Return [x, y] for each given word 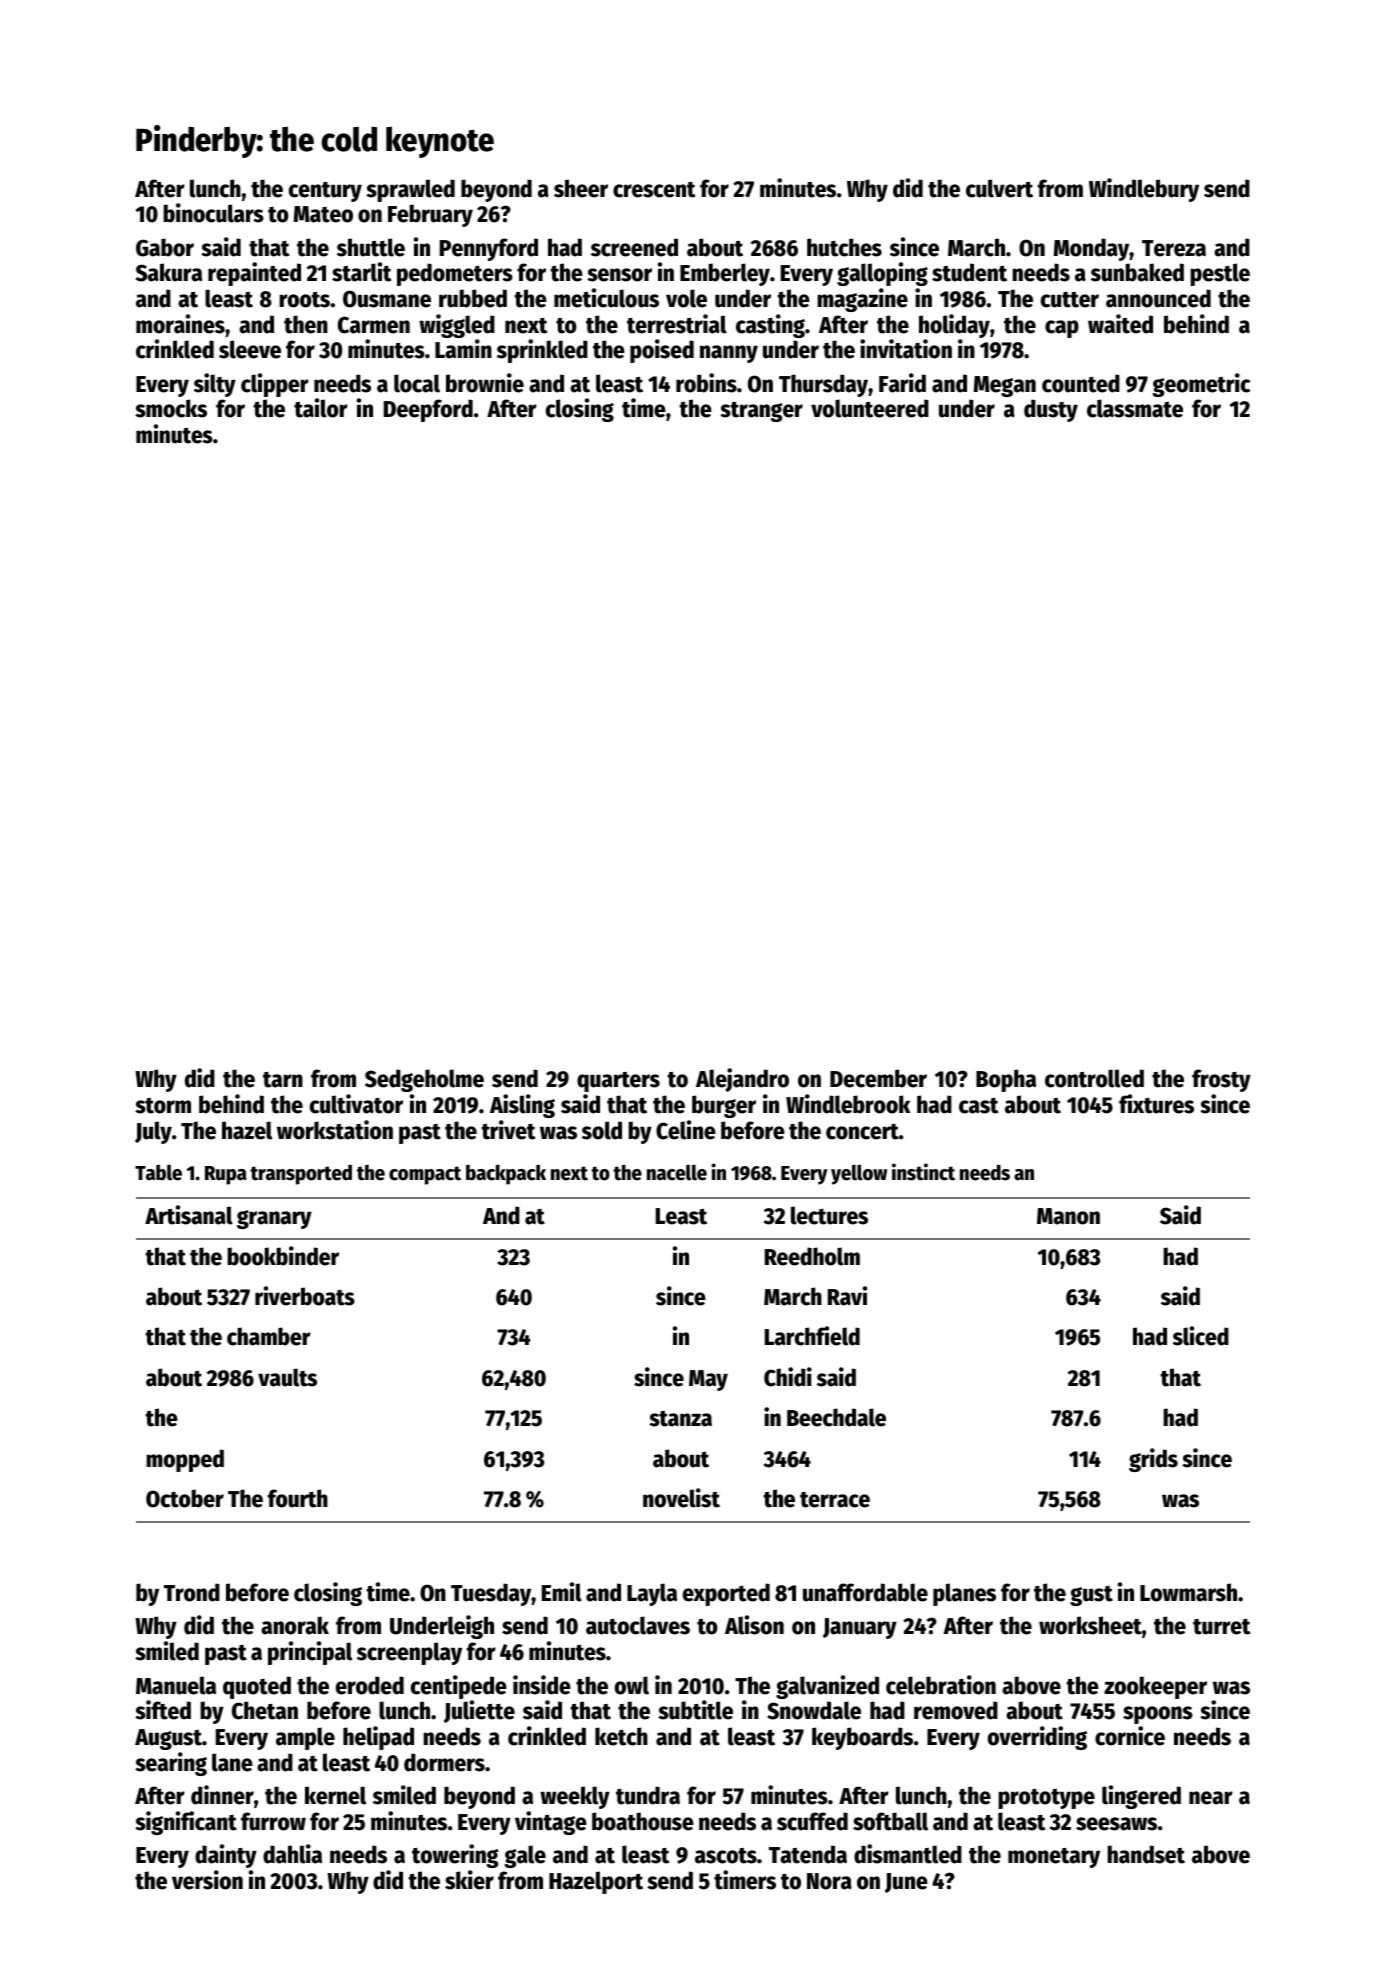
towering [455, 1856]
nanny [729, 354]
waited [1120, 324]
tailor [321, 408]
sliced [1201, 1336]
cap [1062, 329]
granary [274, 1219]
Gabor [165, 247]
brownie [485, 383]
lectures [829, 1215]
